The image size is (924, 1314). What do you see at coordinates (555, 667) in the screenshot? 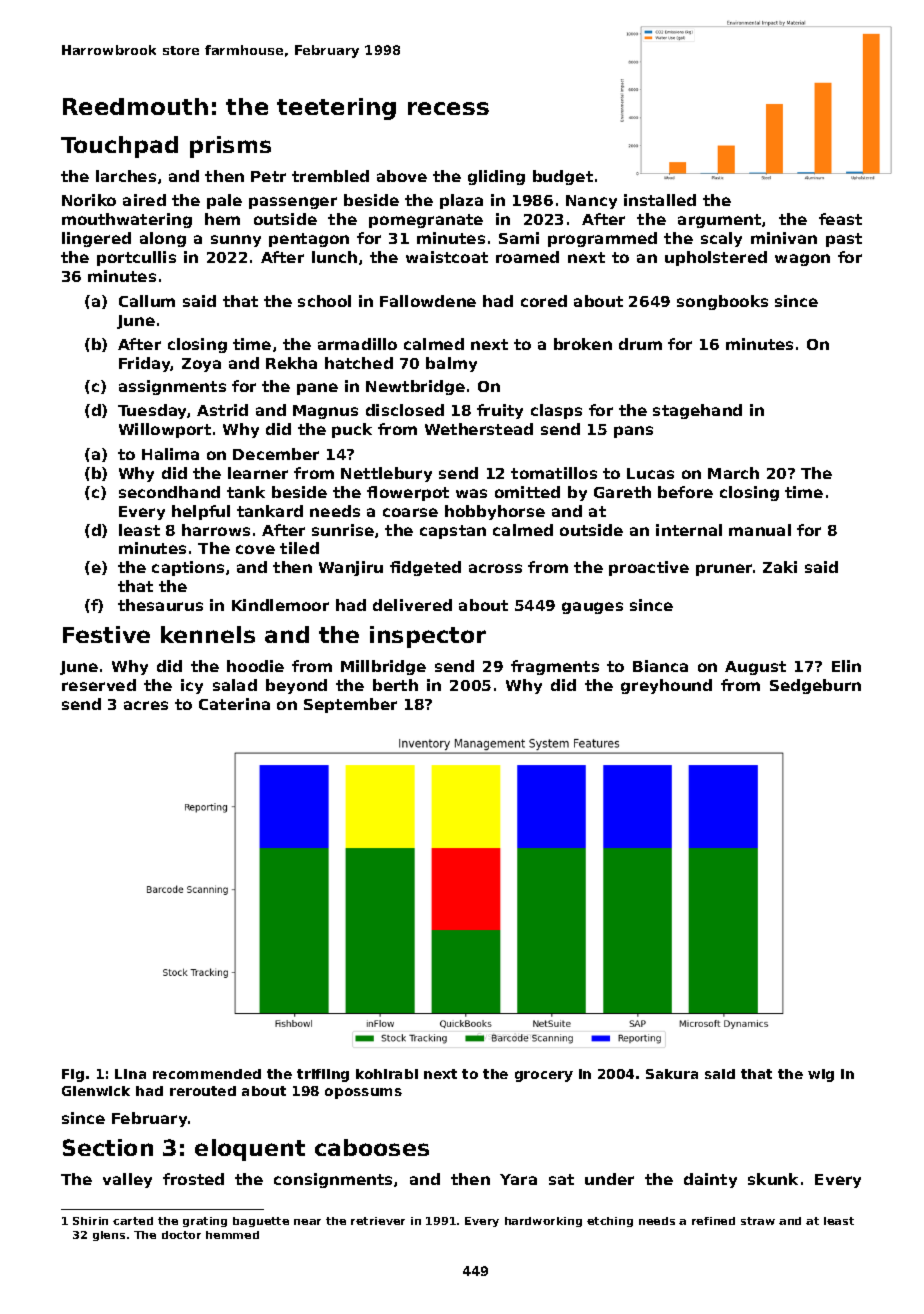
I see `fragments` at bounding box center [555, 667].
